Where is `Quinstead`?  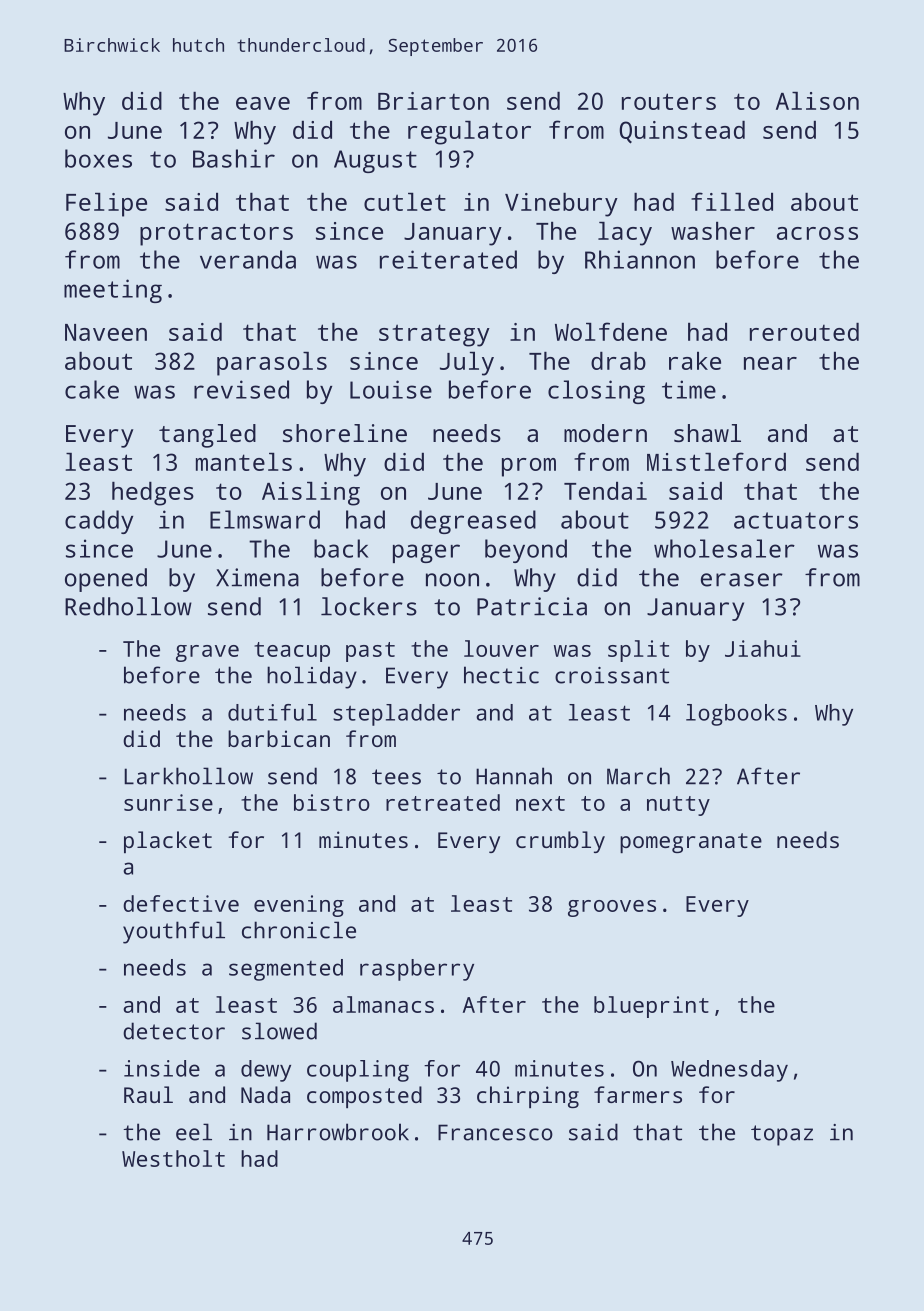 Quinstead is located at coordinates (682, 132).
